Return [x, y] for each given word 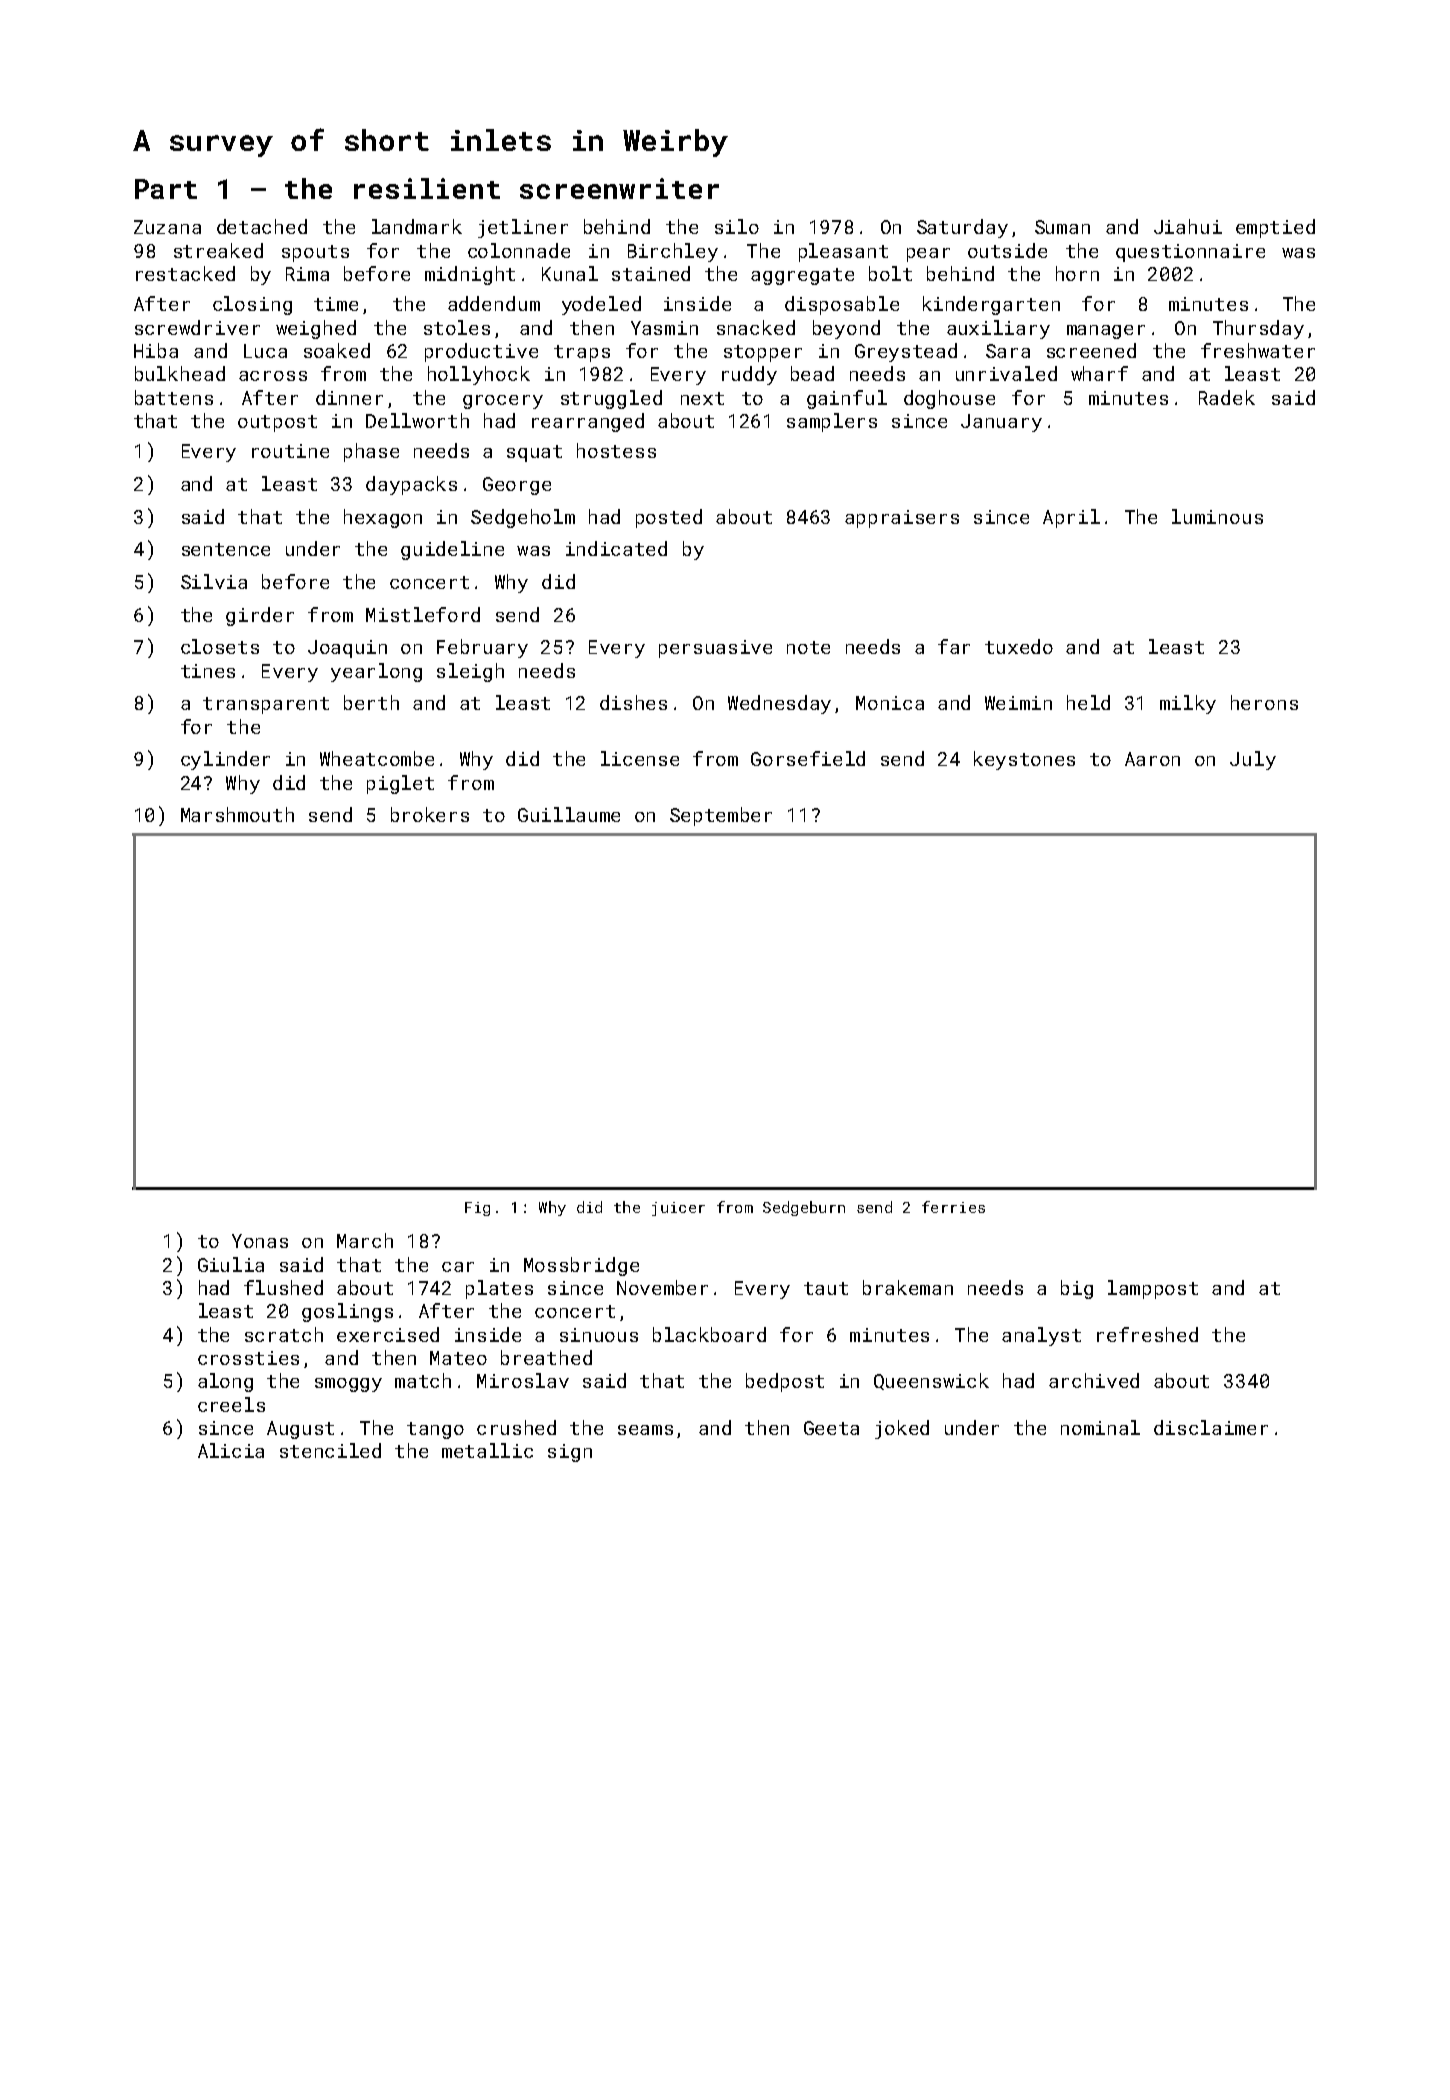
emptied [1275, 228]
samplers [832, 422]
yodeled [601, 305]
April [1071, 518]
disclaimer [1211, 1427]
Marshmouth [237, 814]
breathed [546, 1357]
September [721, 816]
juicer [678, 1209]
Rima [307, 274]
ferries [953, 1207]
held [1088, 702]
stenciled [330, 1450]
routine [290, 451]
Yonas [260, 1241]
